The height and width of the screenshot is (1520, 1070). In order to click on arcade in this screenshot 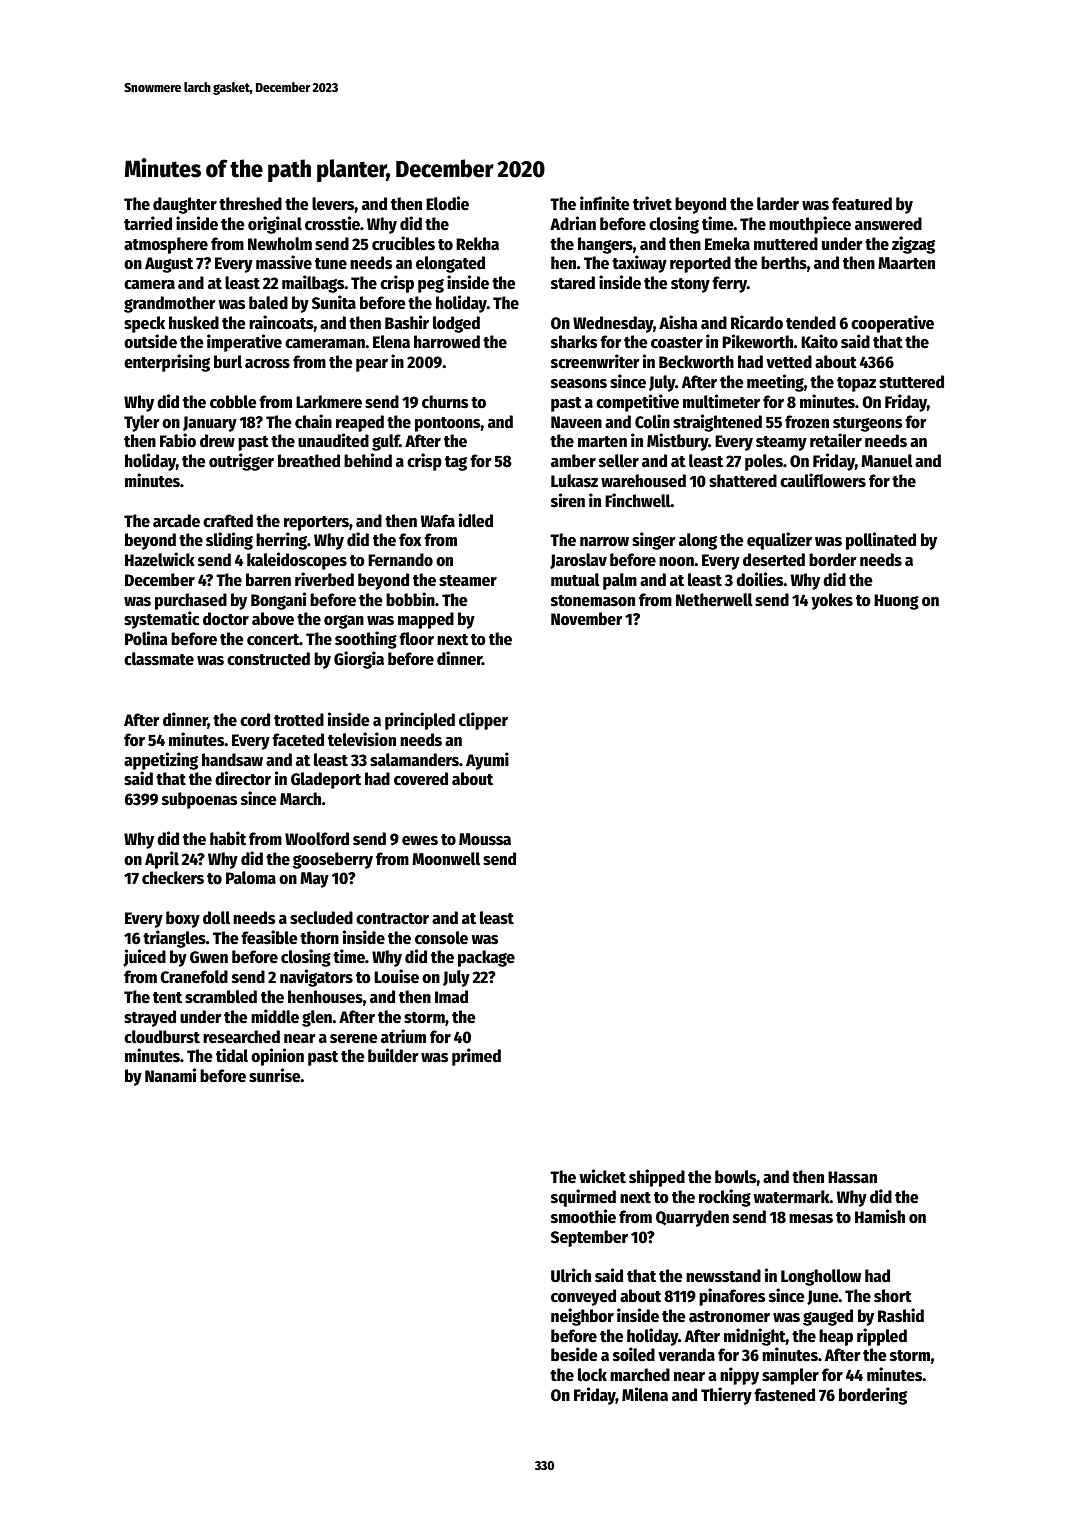, I will do `click(176, 521)`.
